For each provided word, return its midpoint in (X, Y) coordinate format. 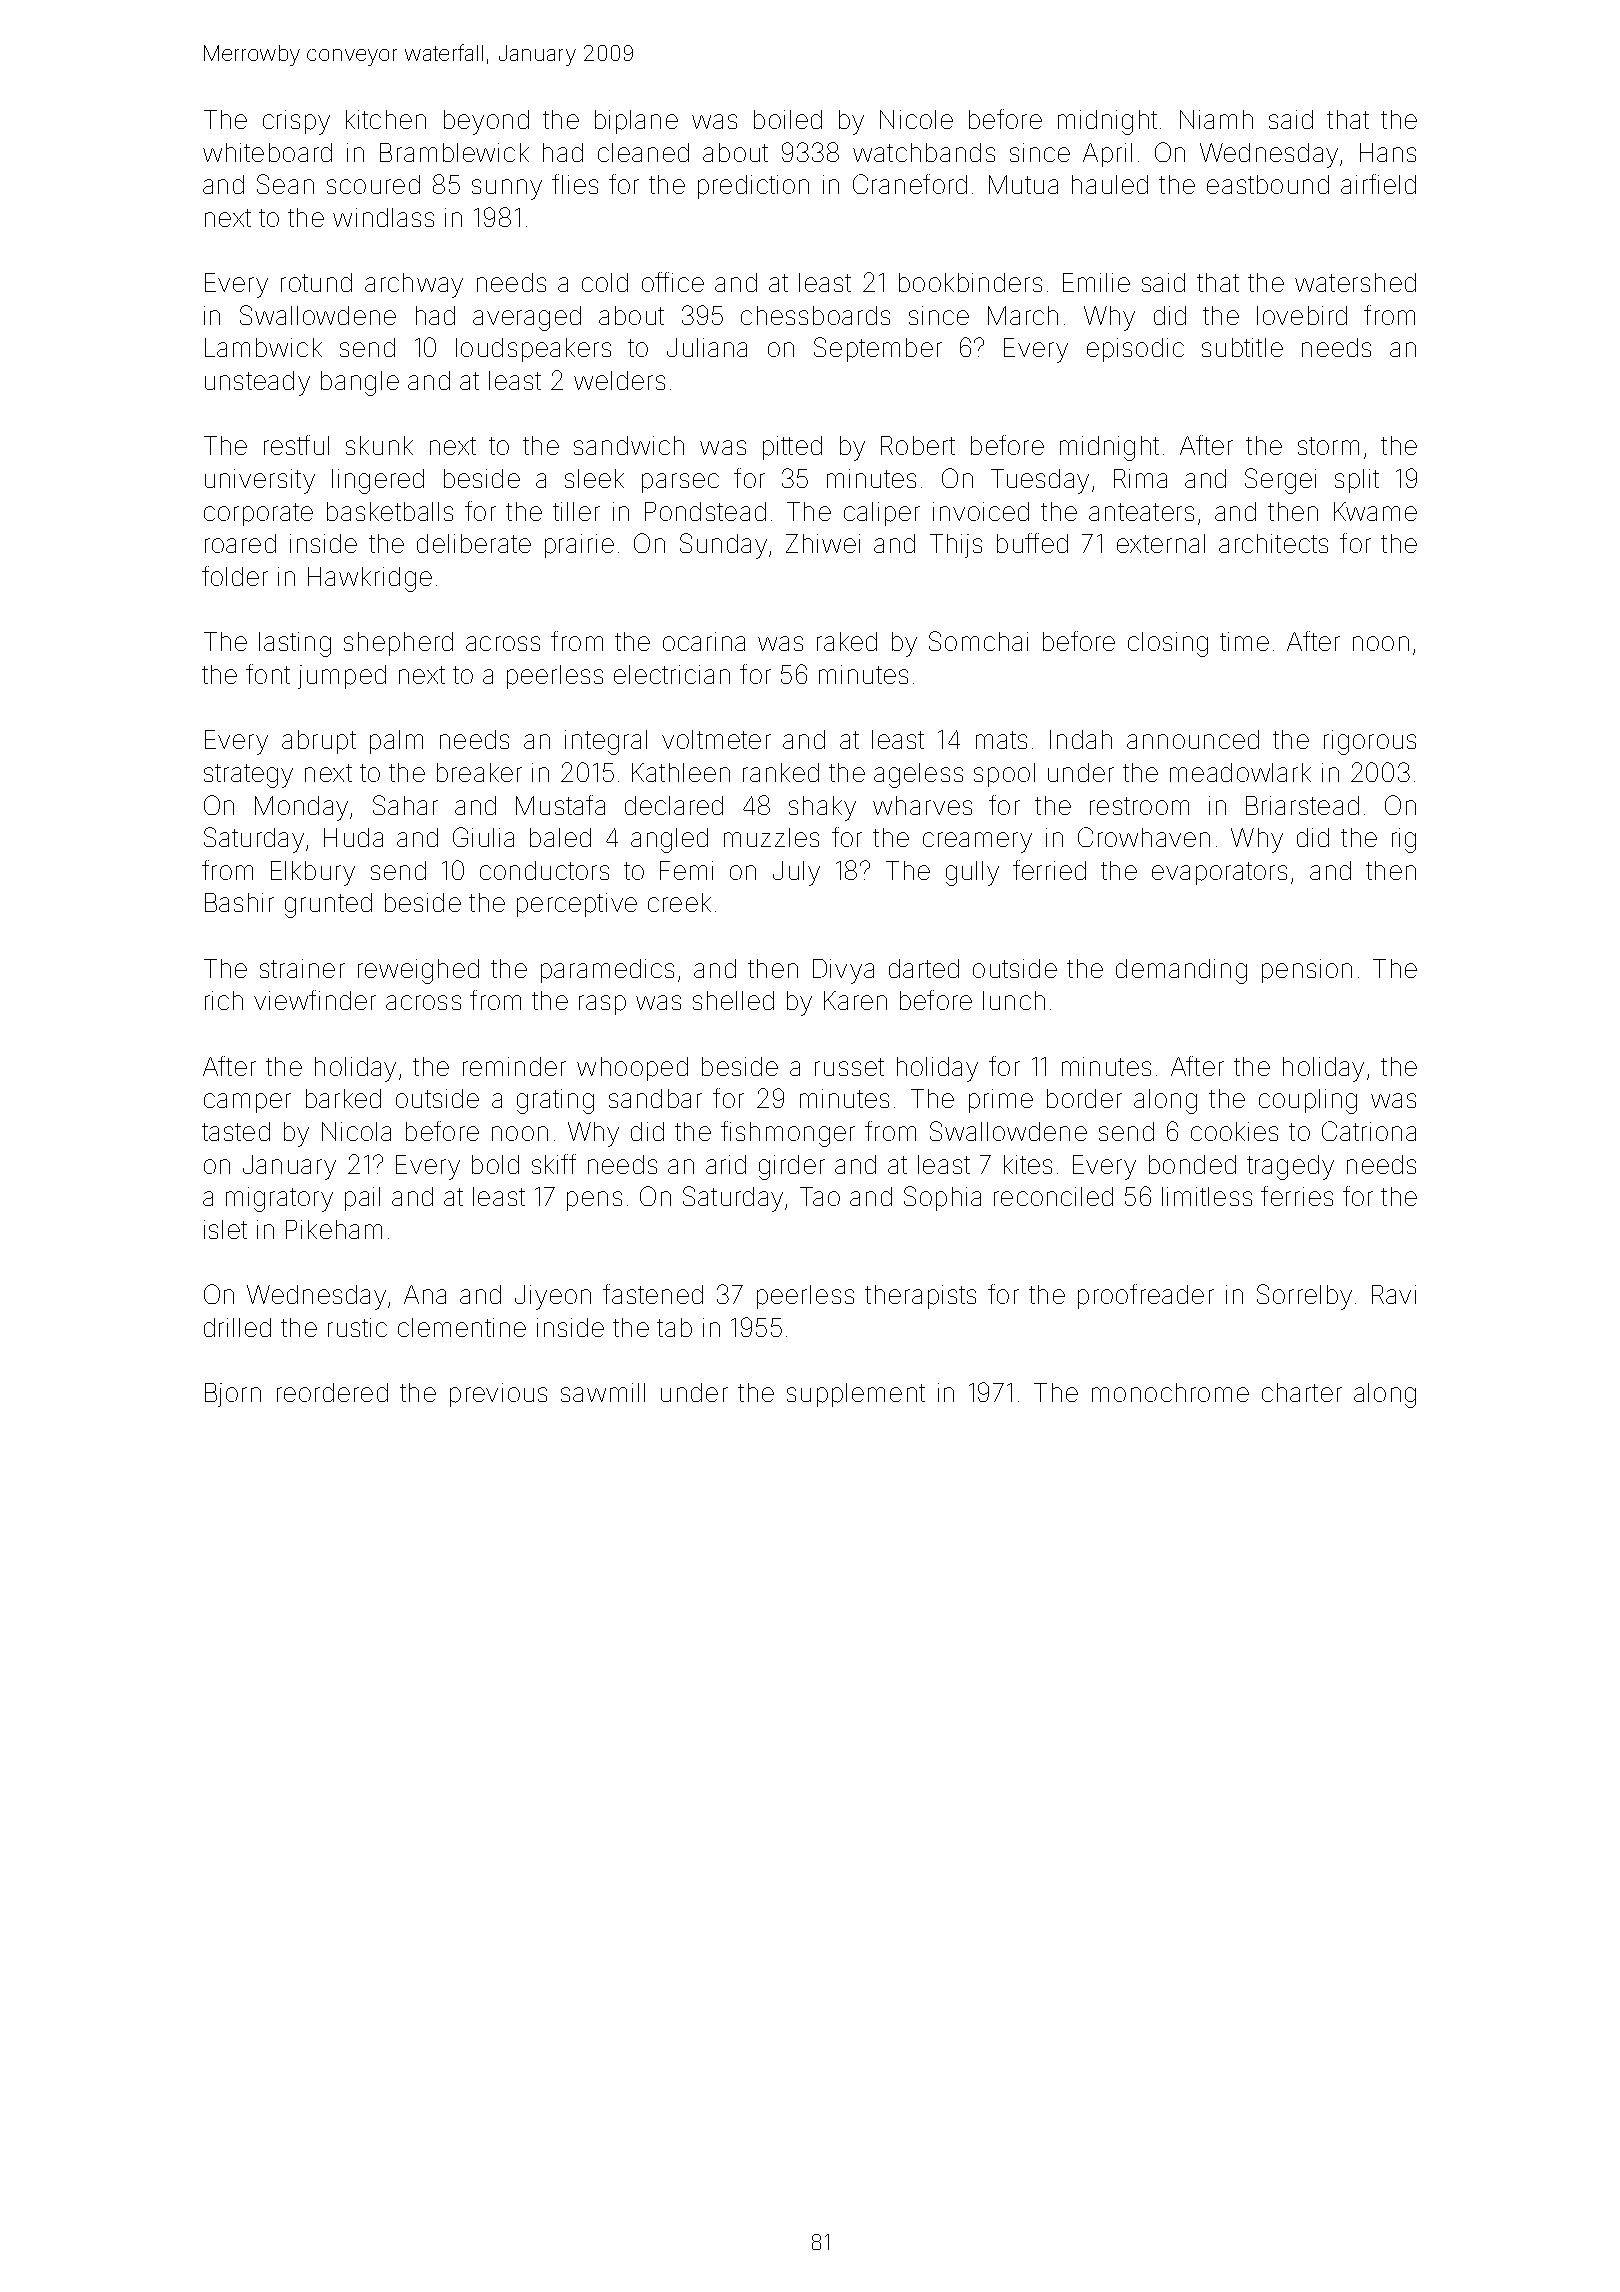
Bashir (239, 902)
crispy (296, 122)
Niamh (1216, 119)
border (1084, 1098)
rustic (357, 1327)
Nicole (916, 119)
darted (924, 968)
